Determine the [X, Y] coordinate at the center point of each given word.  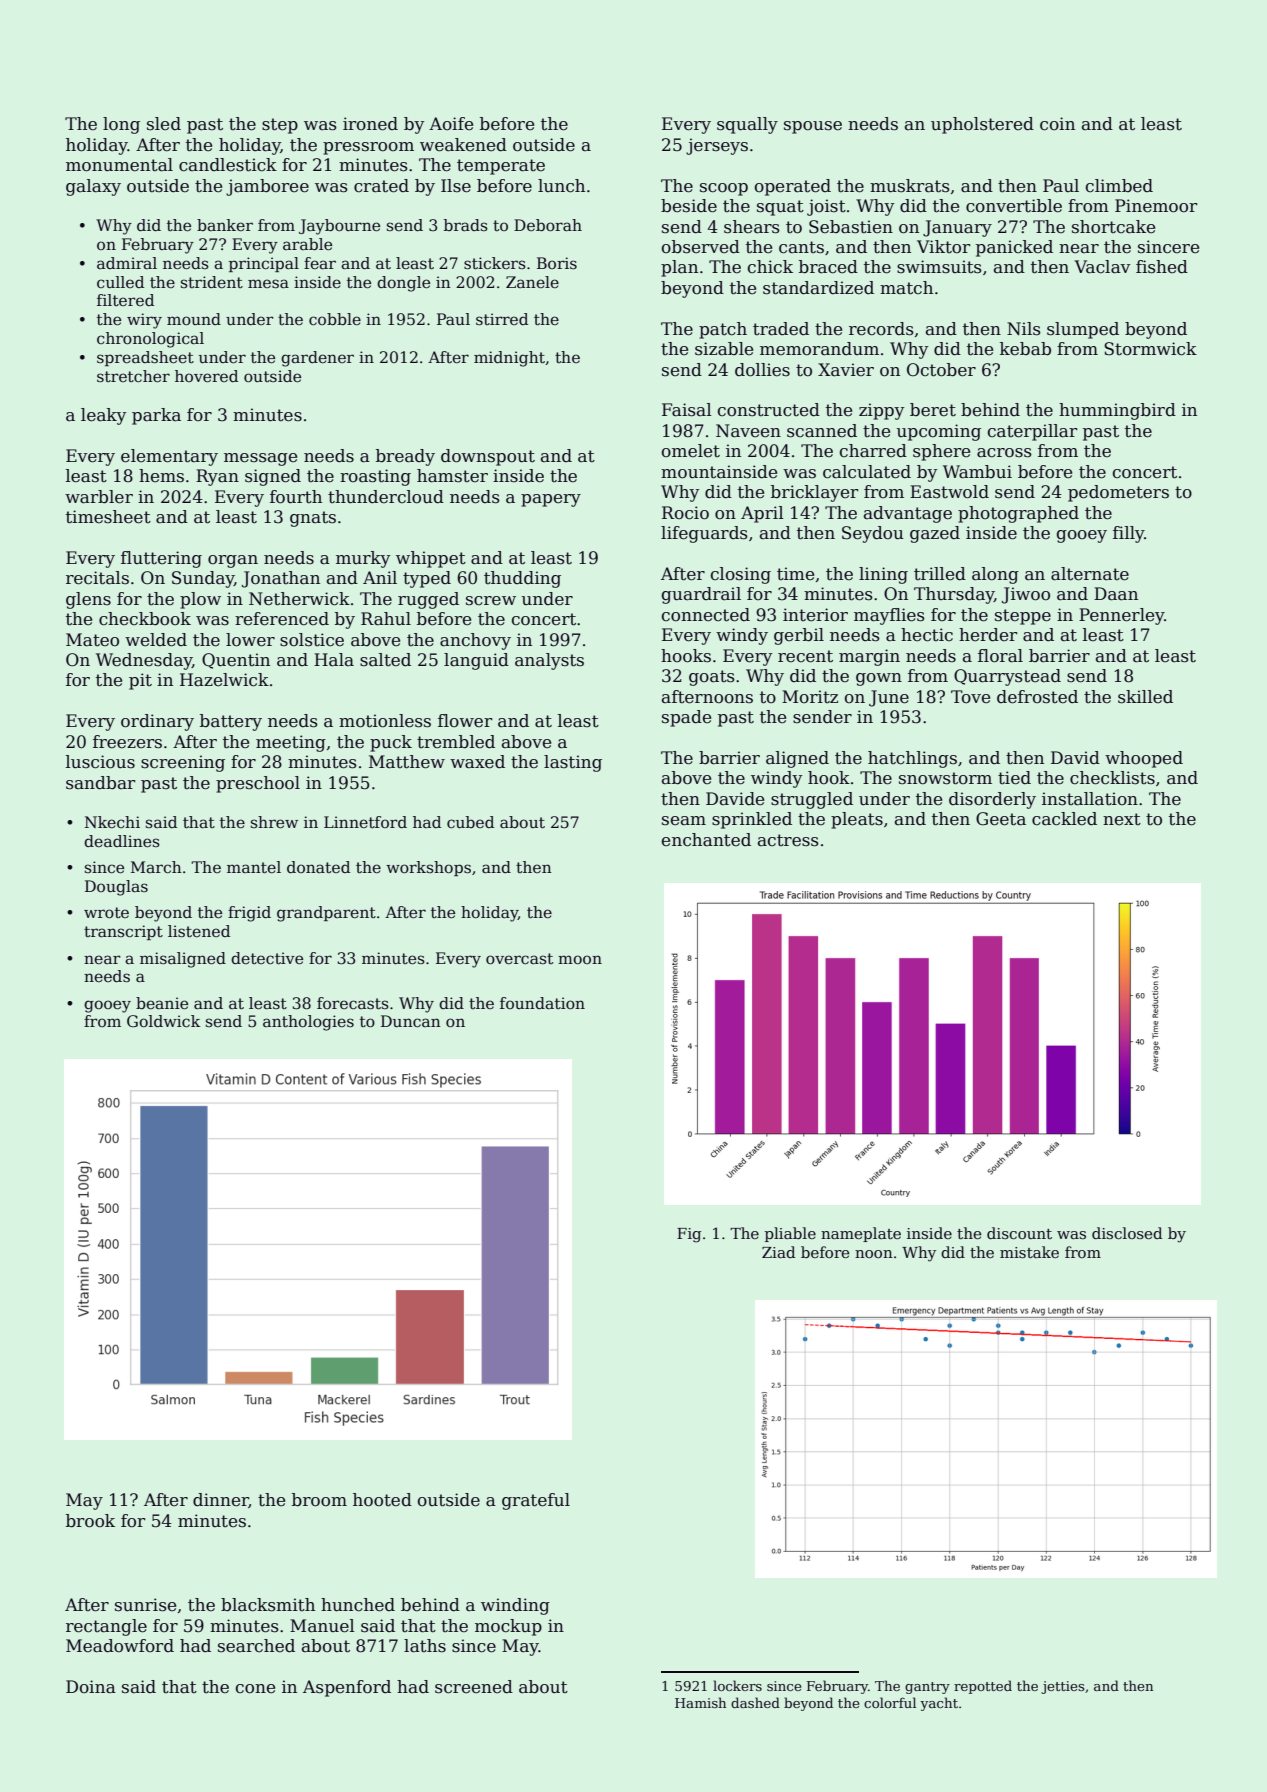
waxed [477, 762]
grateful [536, 1501]
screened [474, 1687]
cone [255, 1689]
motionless [385, 721]
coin [1057, 124]
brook [90, 1521]
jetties [1062, 1687]
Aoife [451, 124]
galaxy [93, 187]
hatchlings [912, 759]
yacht [939, 1704]
